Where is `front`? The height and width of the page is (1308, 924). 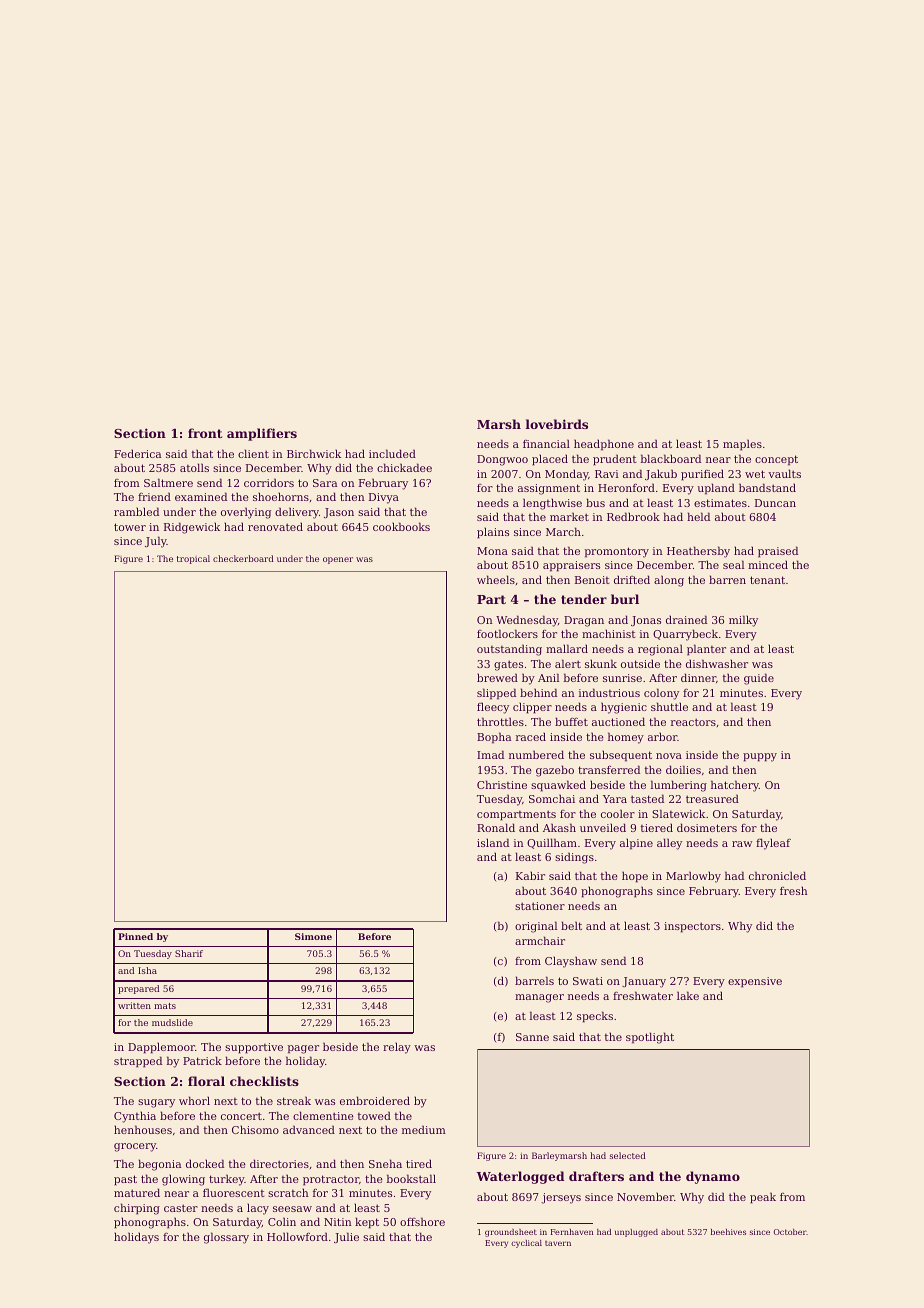 front is located at coordinates (205, 433).
